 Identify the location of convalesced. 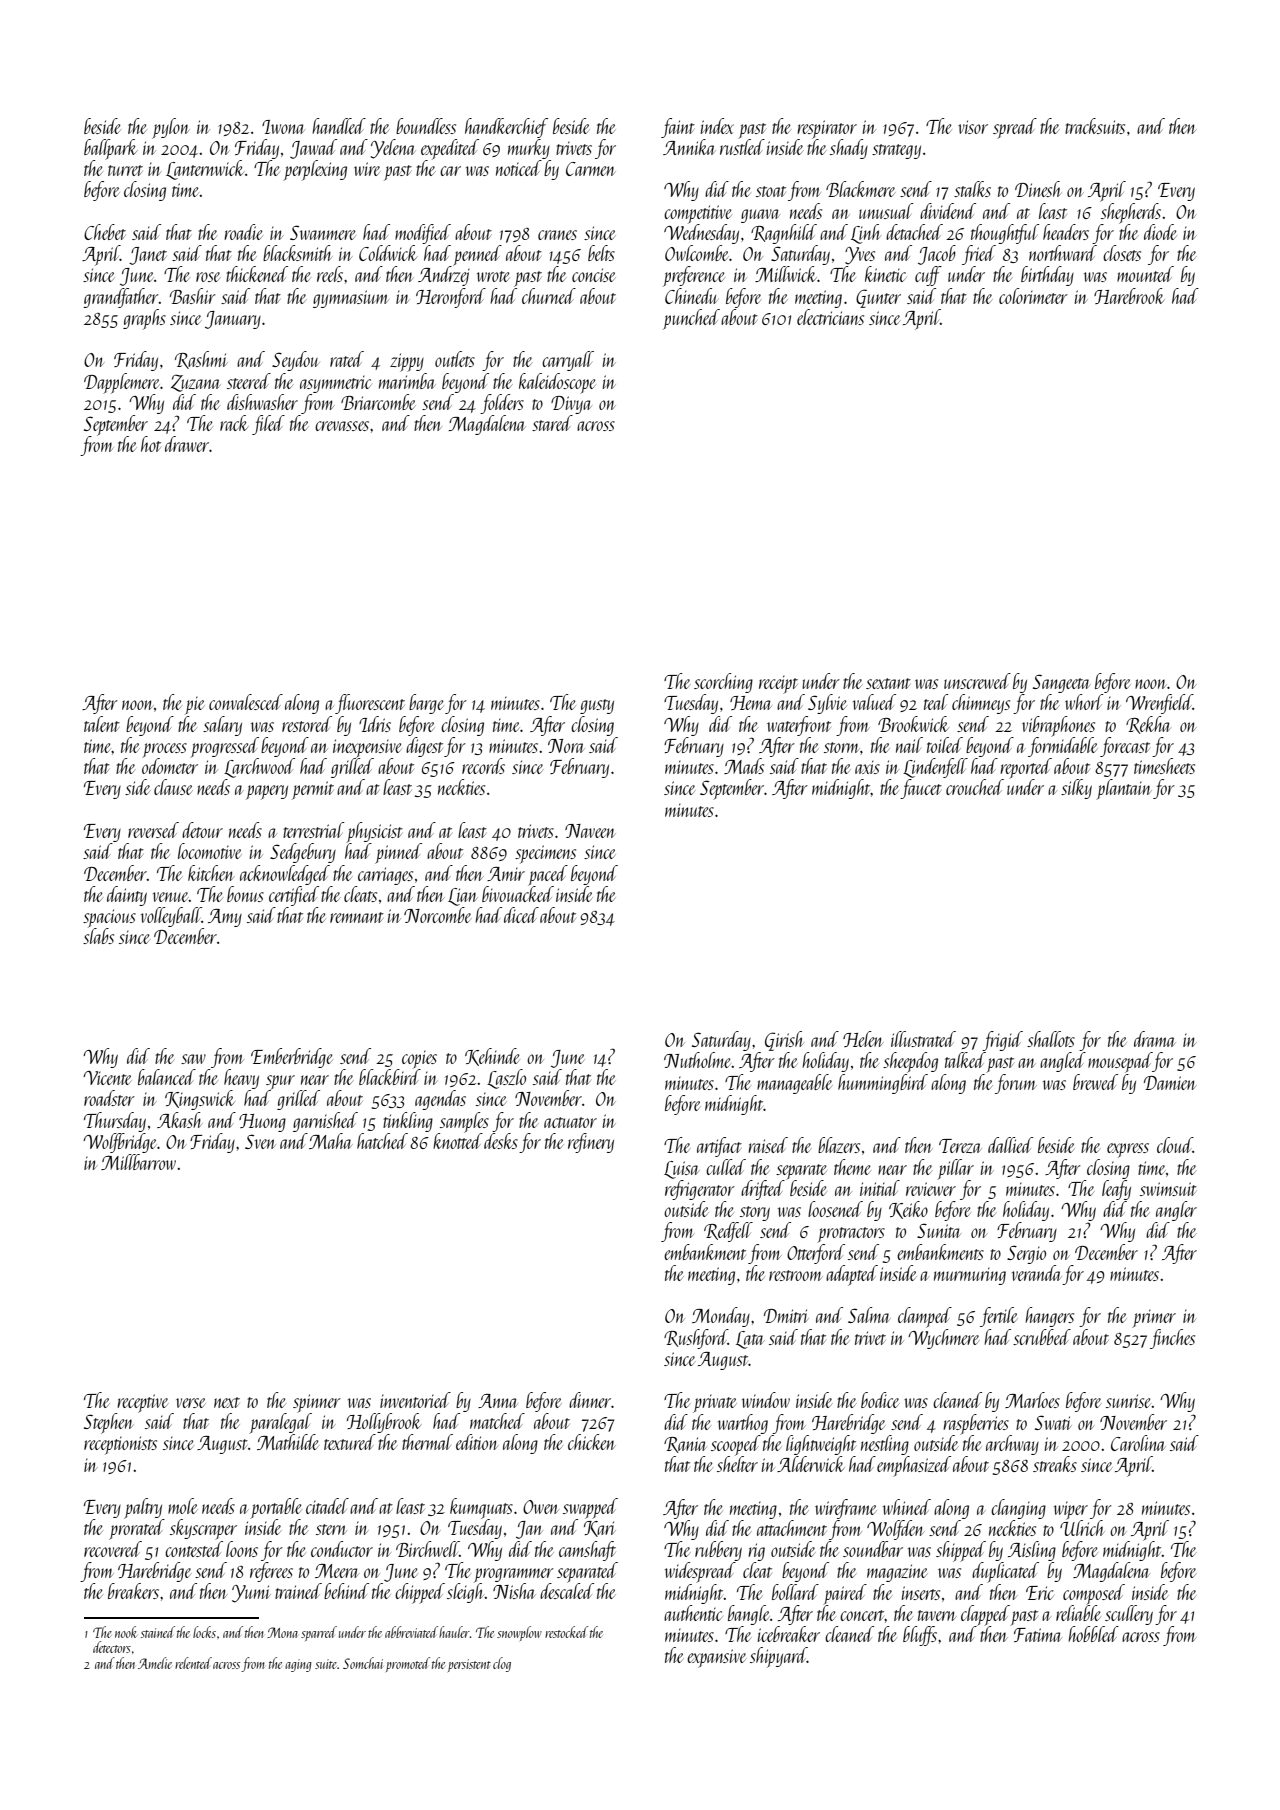
(246, 702).
